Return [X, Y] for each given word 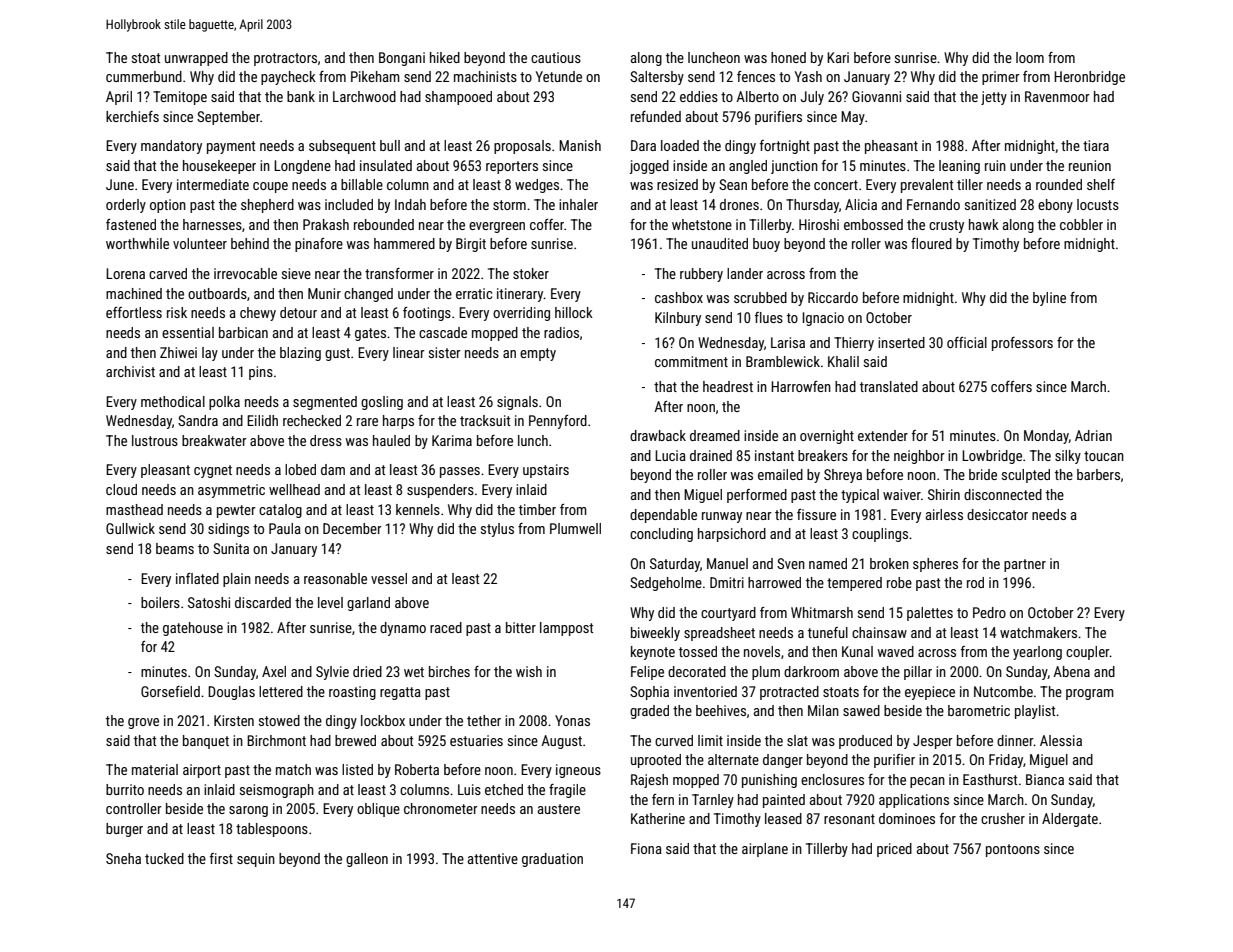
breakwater [214, 440]
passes [460, 472]
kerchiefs [132, 116]
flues [769, 317]
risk [177, 312]
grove [143, 723]
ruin [995, 165]
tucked [164, 858]
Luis [469, 789]
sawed [861, 710]
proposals [522, 147]
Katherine [658, 818]
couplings [880, 535]
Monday [1046, 437]
